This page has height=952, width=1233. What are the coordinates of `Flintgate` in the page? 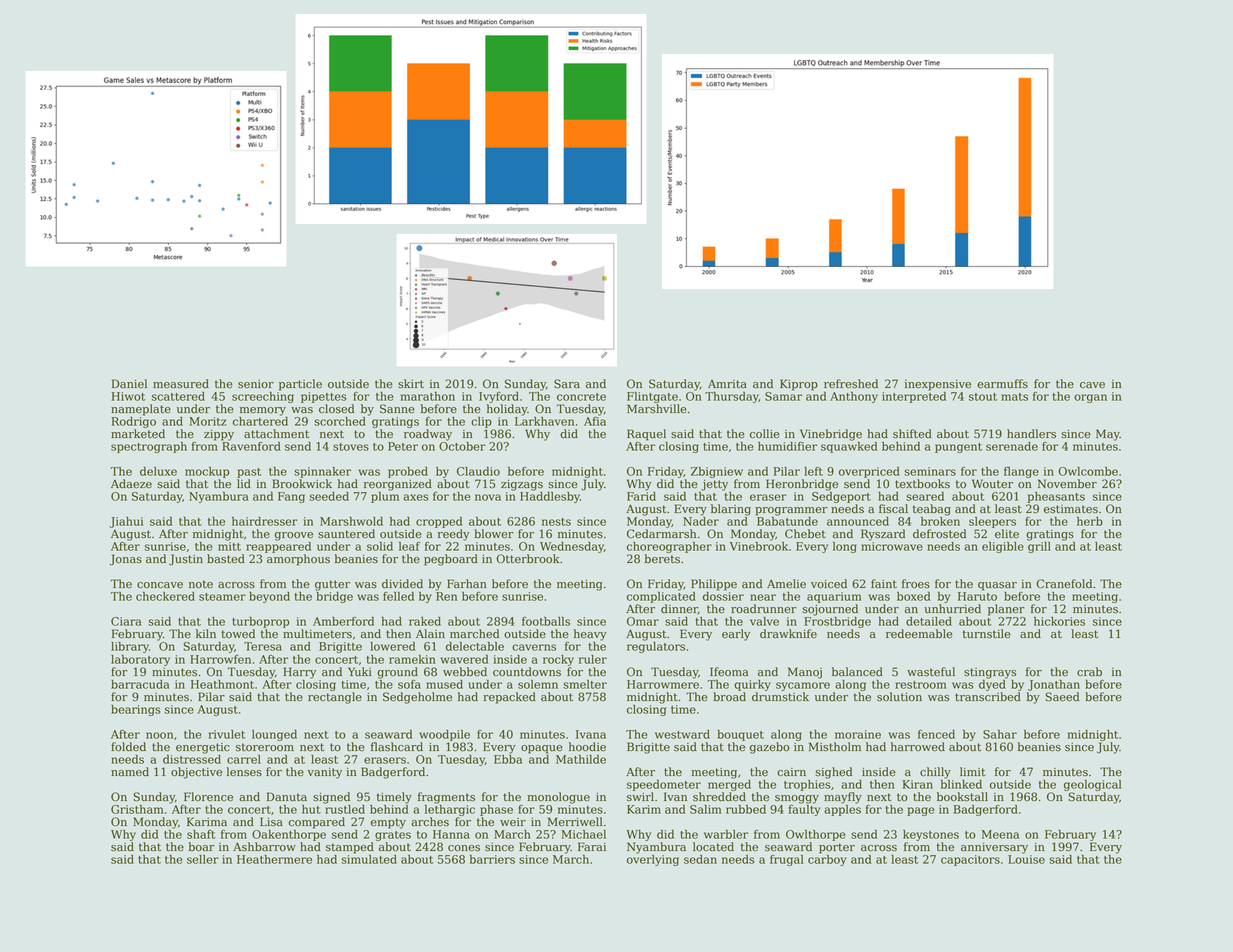 It's located at (652, 397).
